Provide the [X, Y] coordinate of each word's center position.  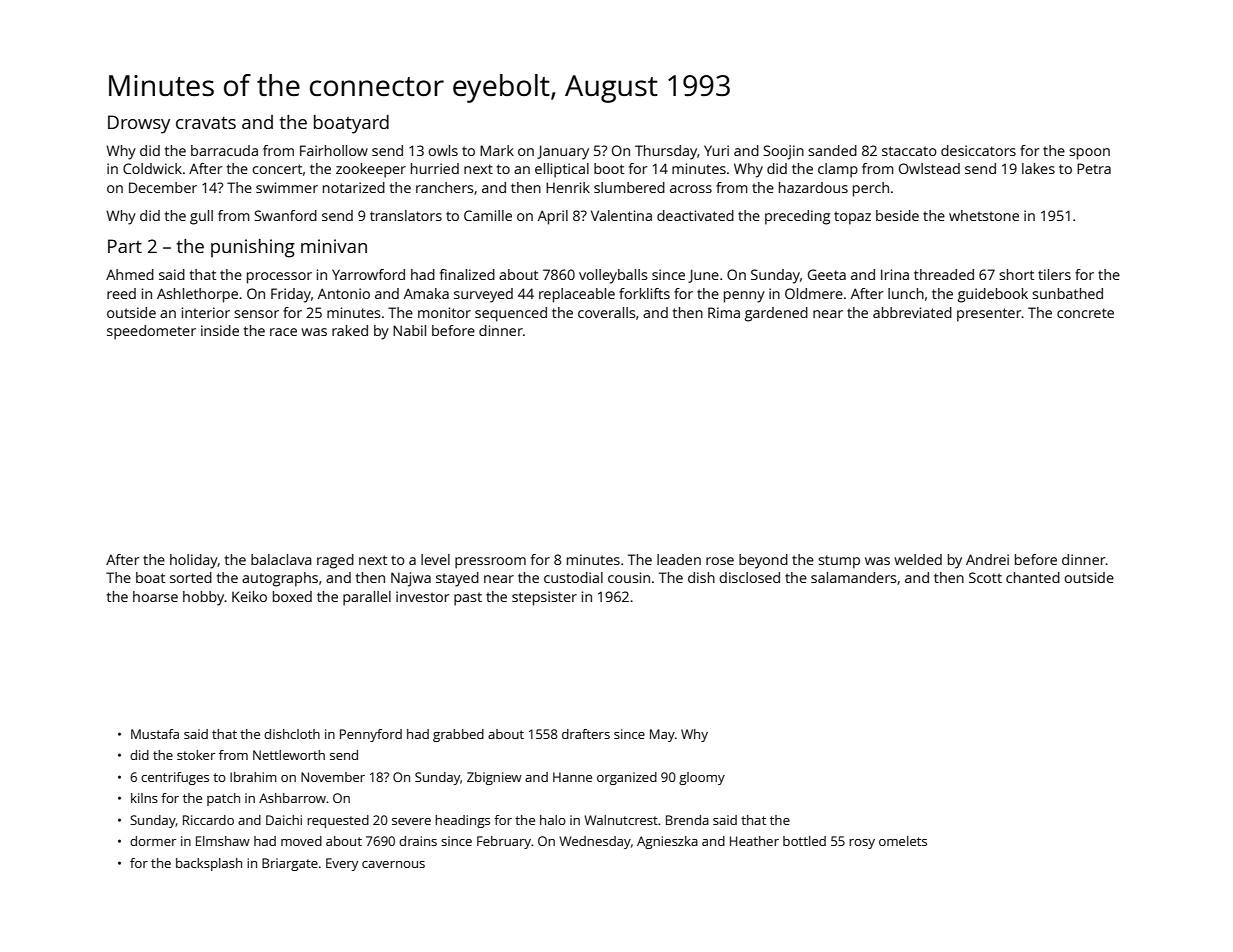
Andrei [987, 559]
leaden [679, 559]
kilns [144, 798]
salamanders [853, 577]
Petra [1094, 168]
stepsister [544, 598]
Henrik [568, 187]
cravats [206, 123]
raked [350, 330]
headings [462, 821]
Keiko [249, 596]
